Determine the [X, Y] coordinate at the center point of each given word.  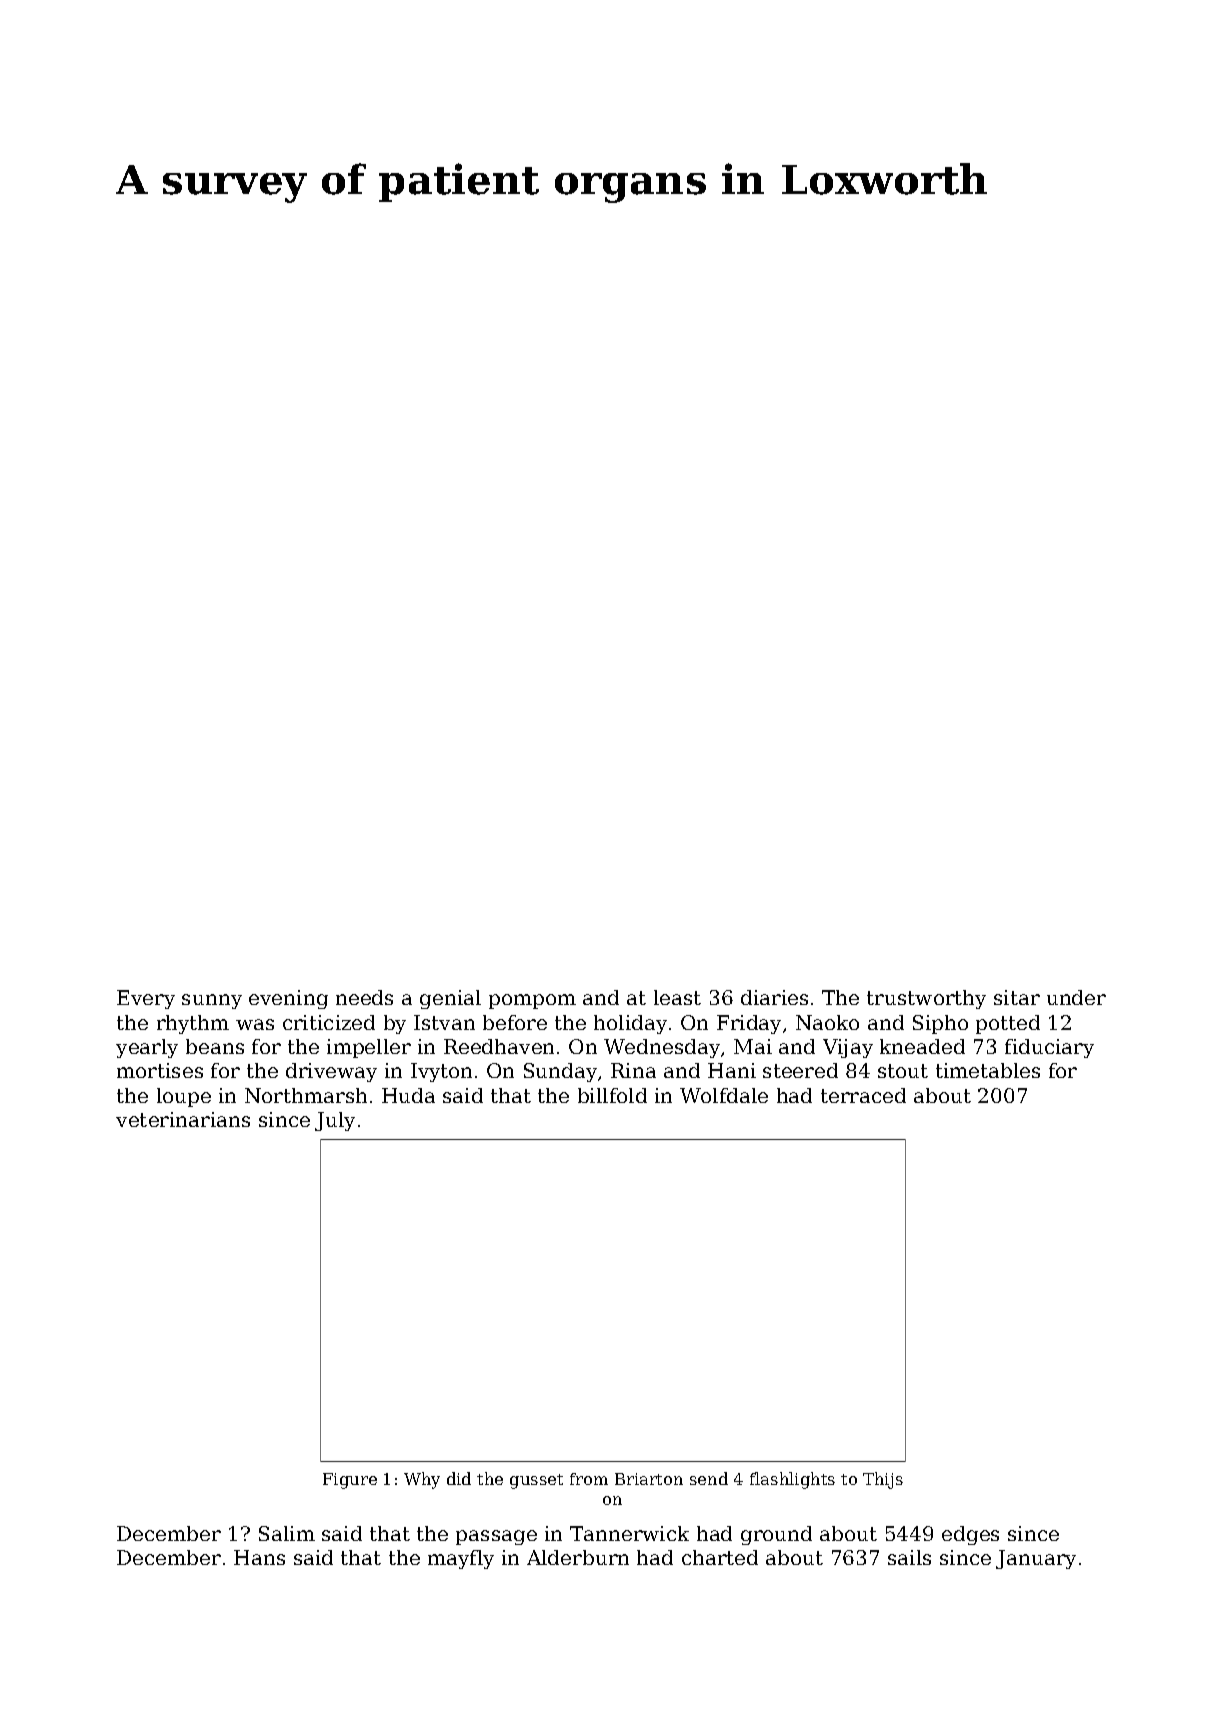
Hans [259, 1557]
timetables [988, 1070]
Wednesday [662, 1048]
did [459, 1478]
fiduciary [1049, 1048]
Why [422, 1480]
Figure [350, 1481]
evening [288, 999]
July [335, 1121]
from [589, 1479]
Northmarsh [306, 1095]
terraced [863, 1095]
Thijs [883, 1480]
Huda [408, 1095]
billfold [612, 1095]
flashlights [792, 1480]
